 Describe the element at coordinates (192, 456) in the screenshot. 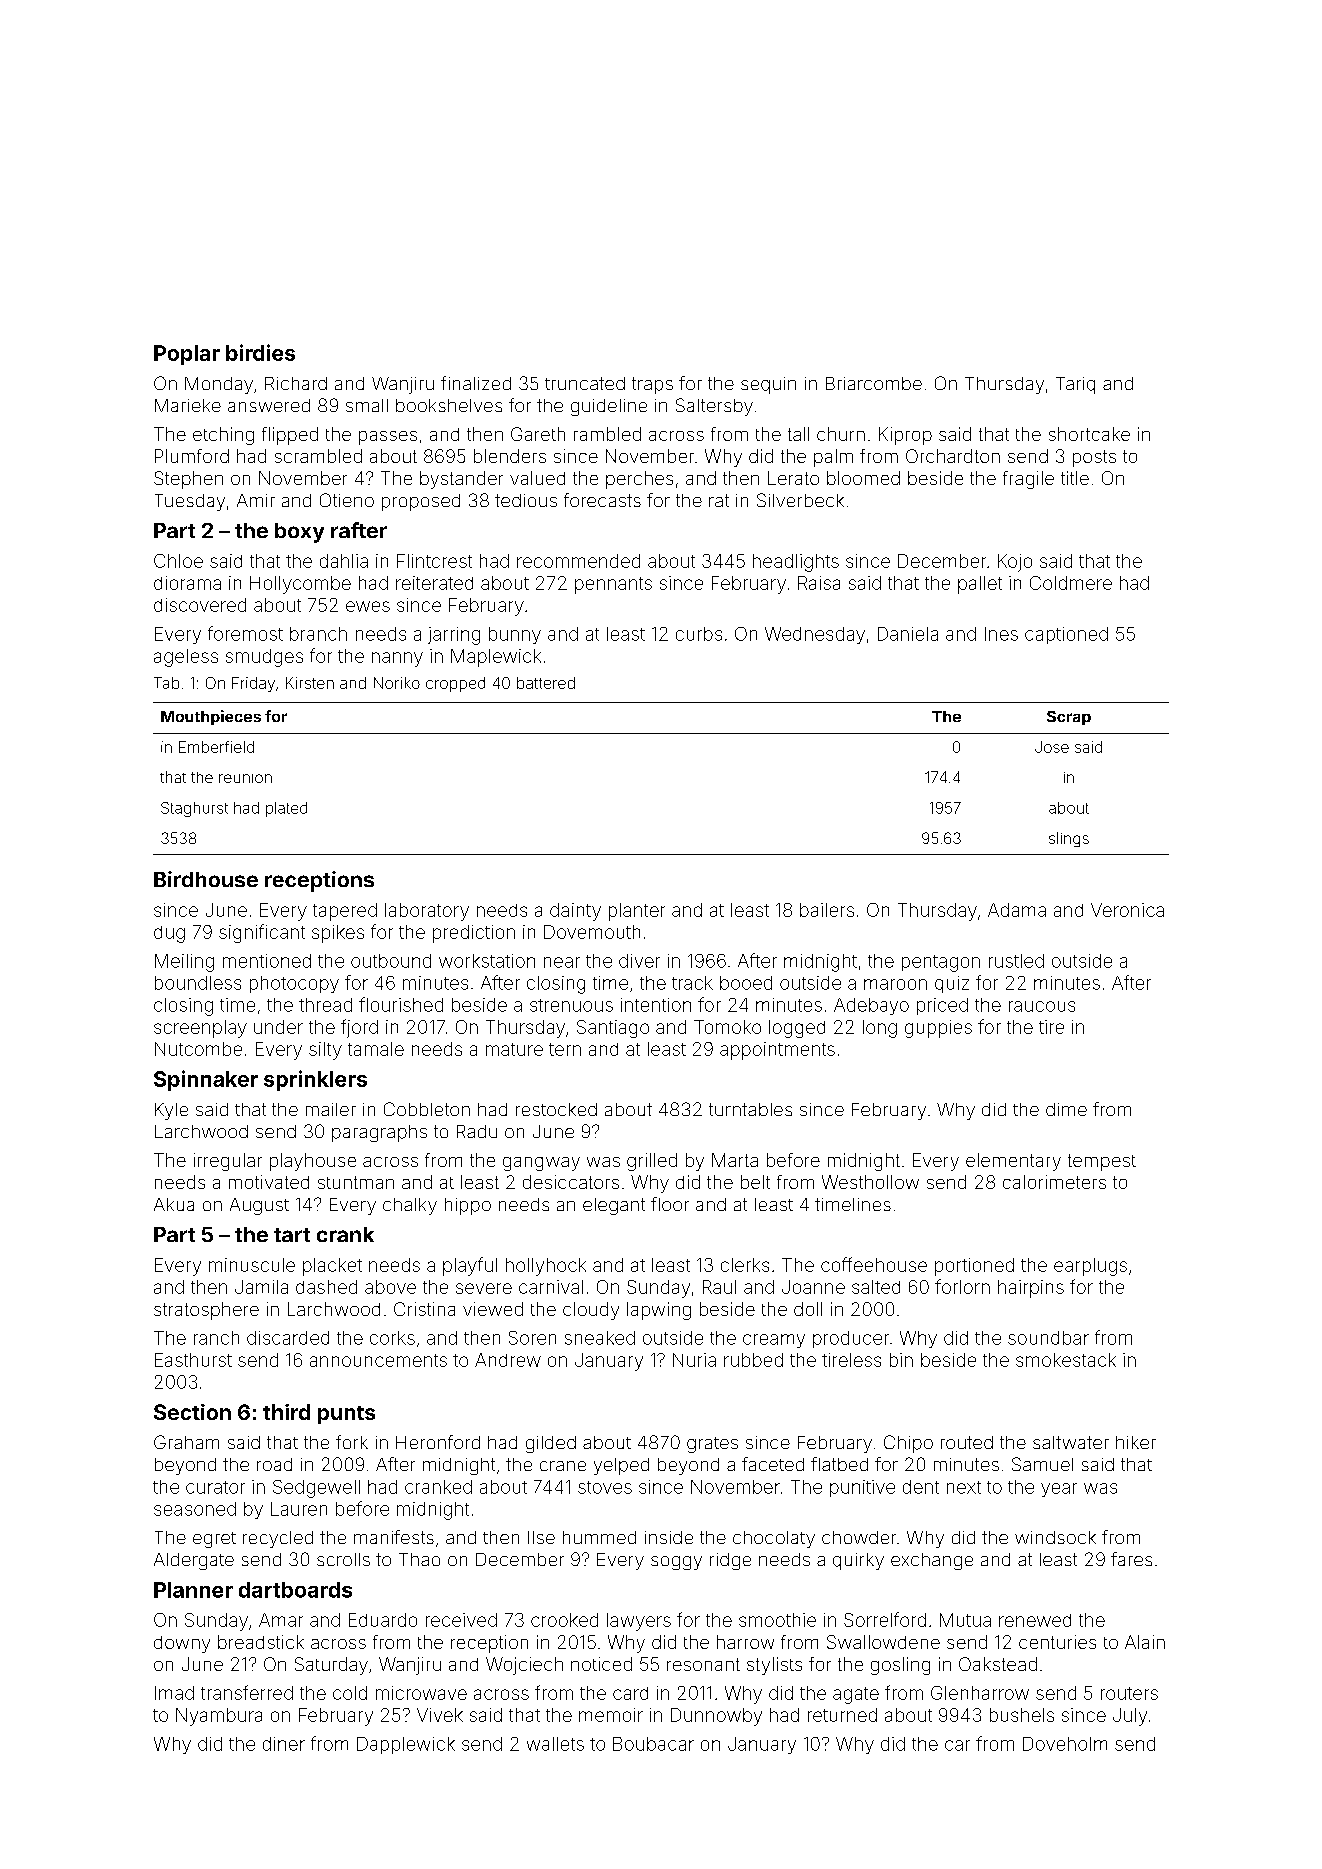

I see `Plumford` at that location.
